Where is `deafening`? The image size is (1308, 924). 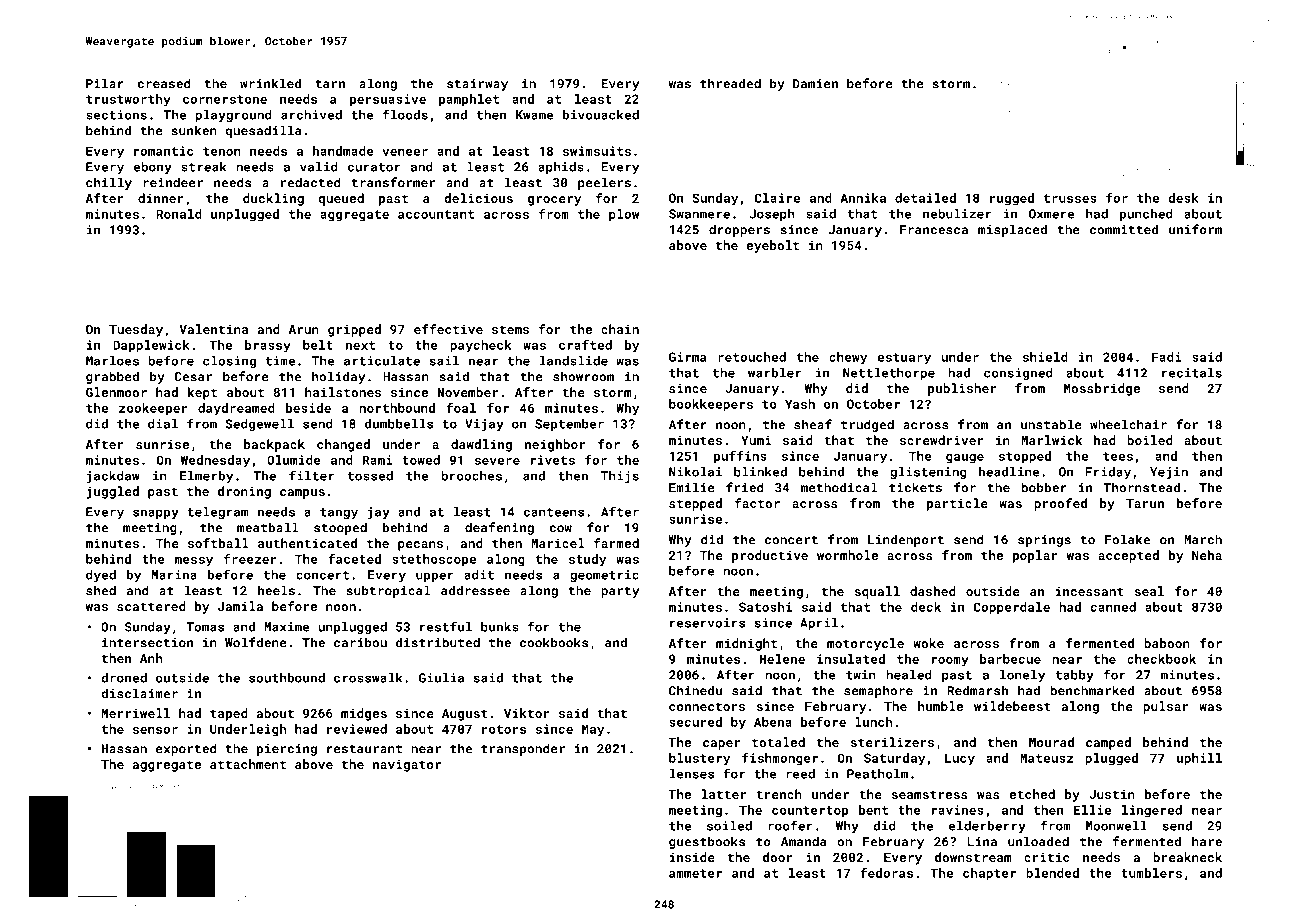 deafening is located at coordinates (499, 528).
